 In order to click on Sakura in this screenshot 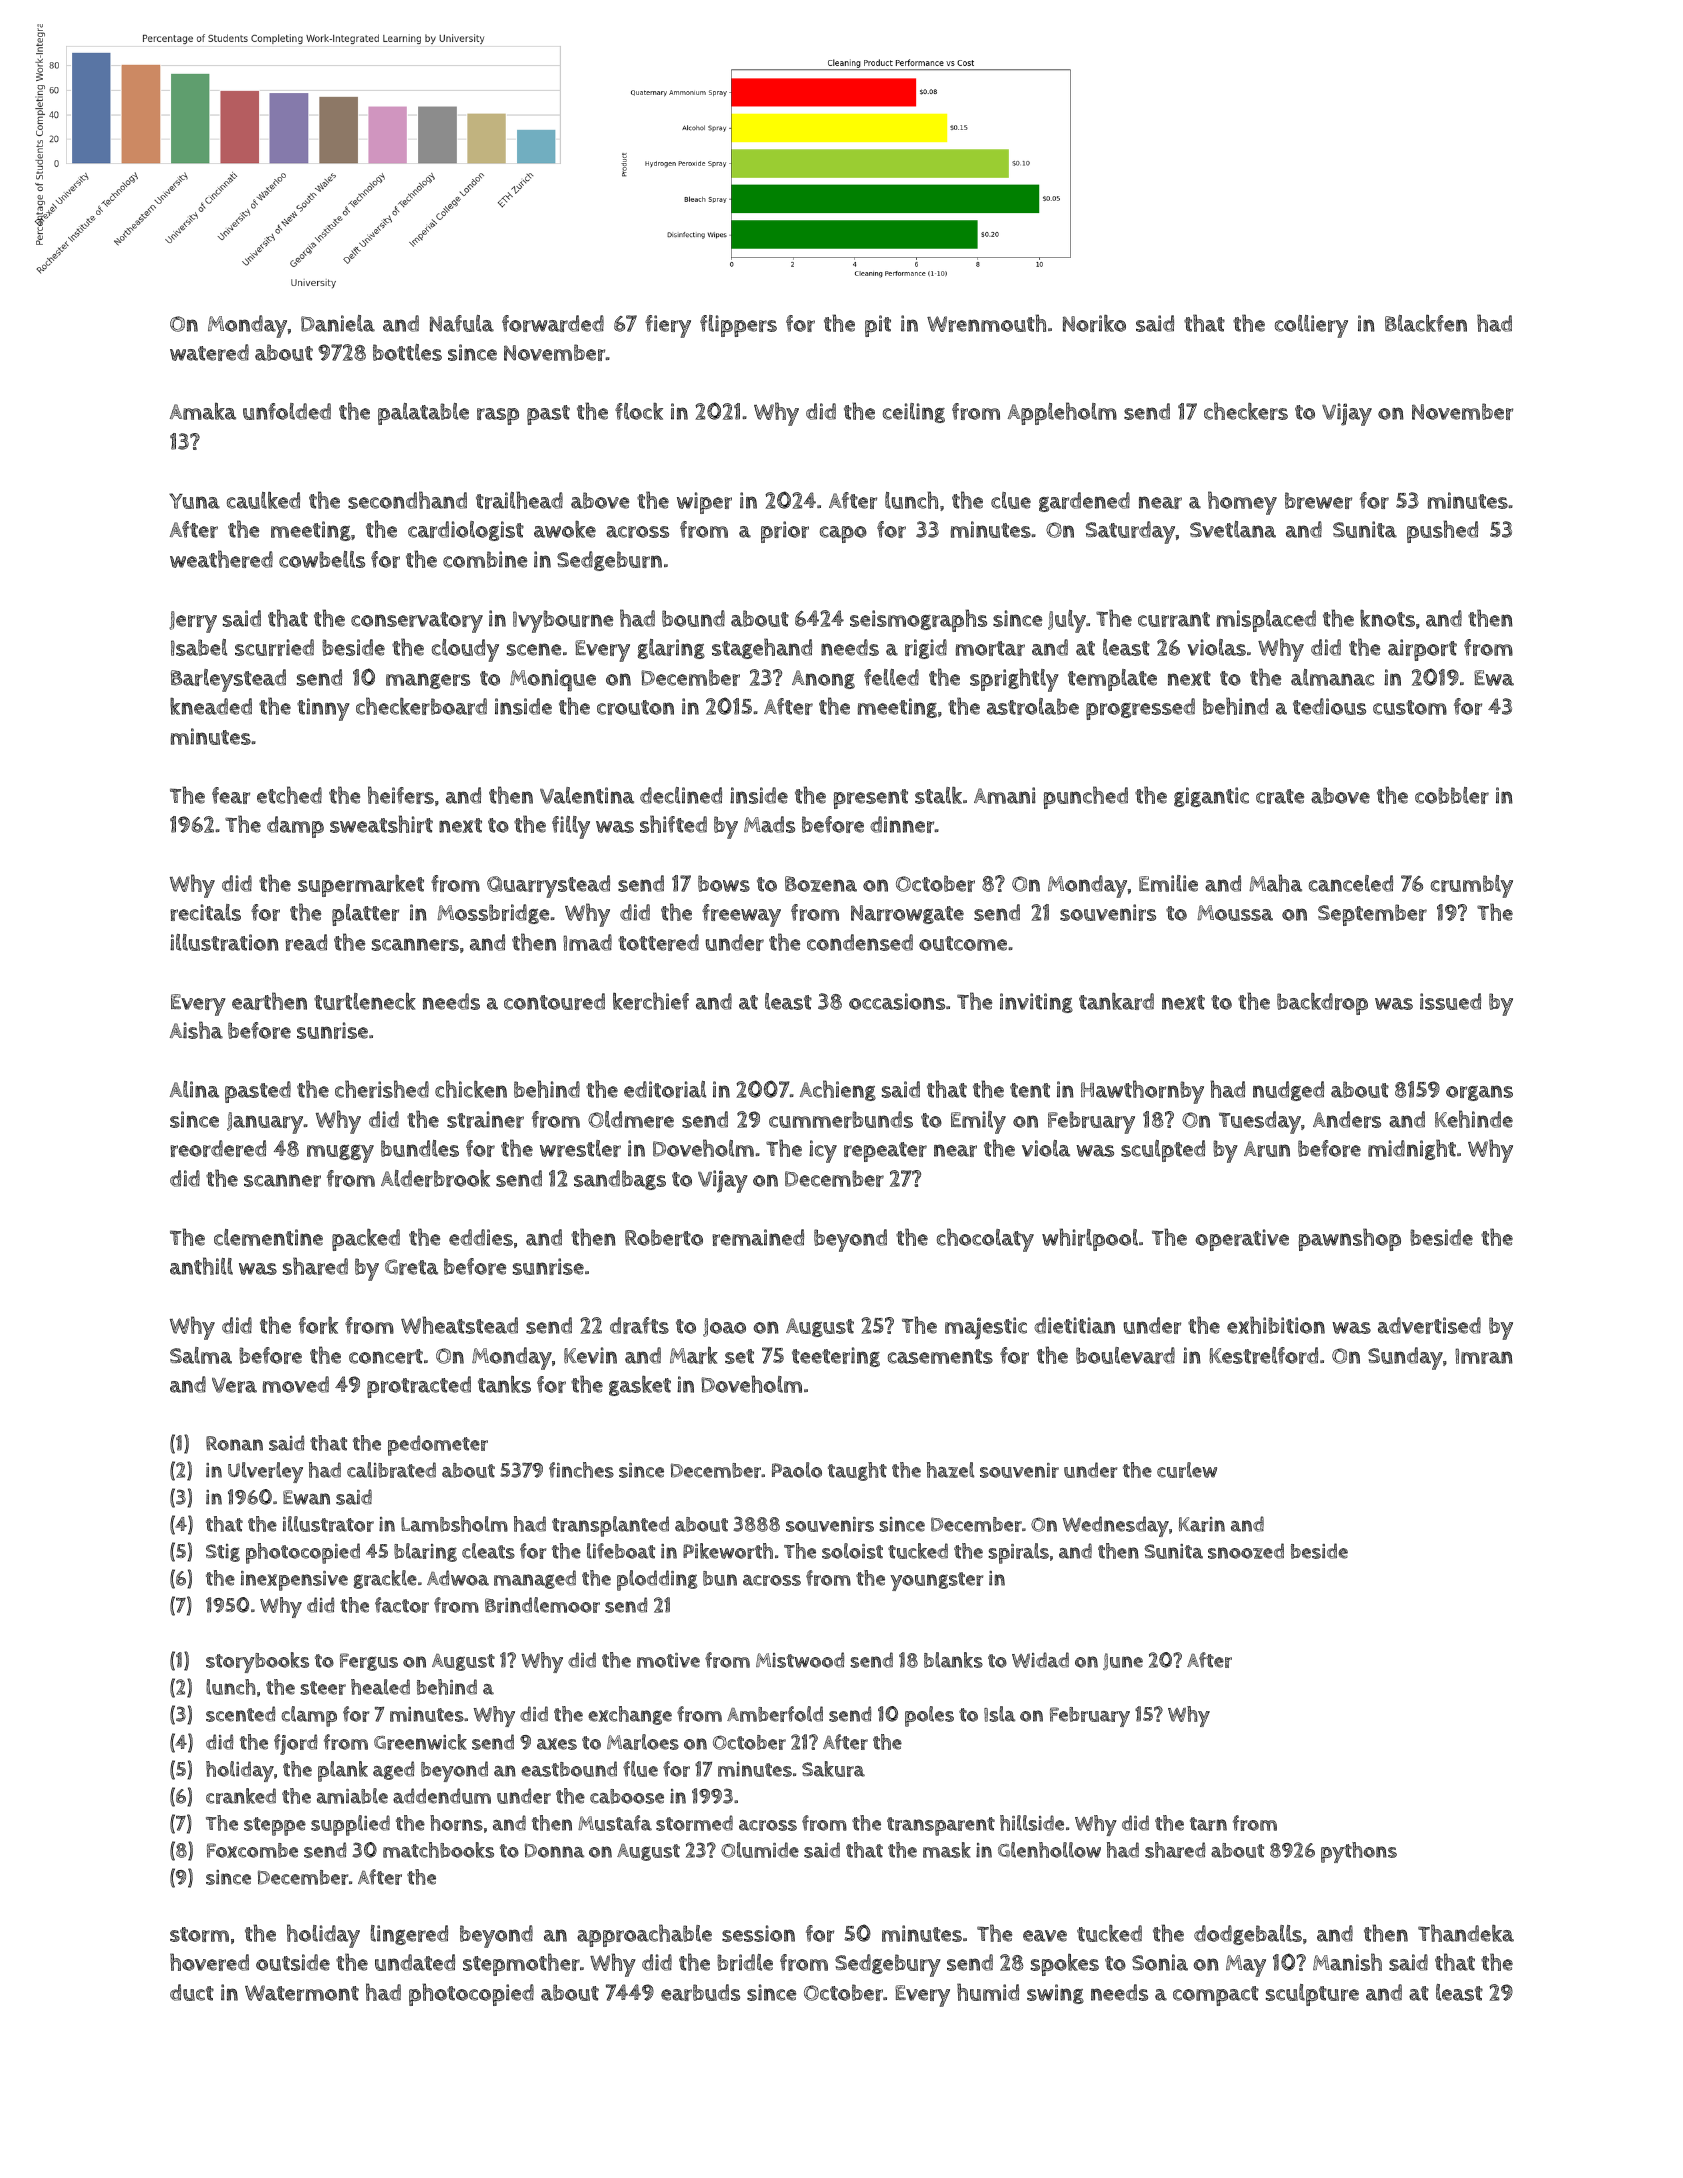, I will do `click(833, 1769)`.
